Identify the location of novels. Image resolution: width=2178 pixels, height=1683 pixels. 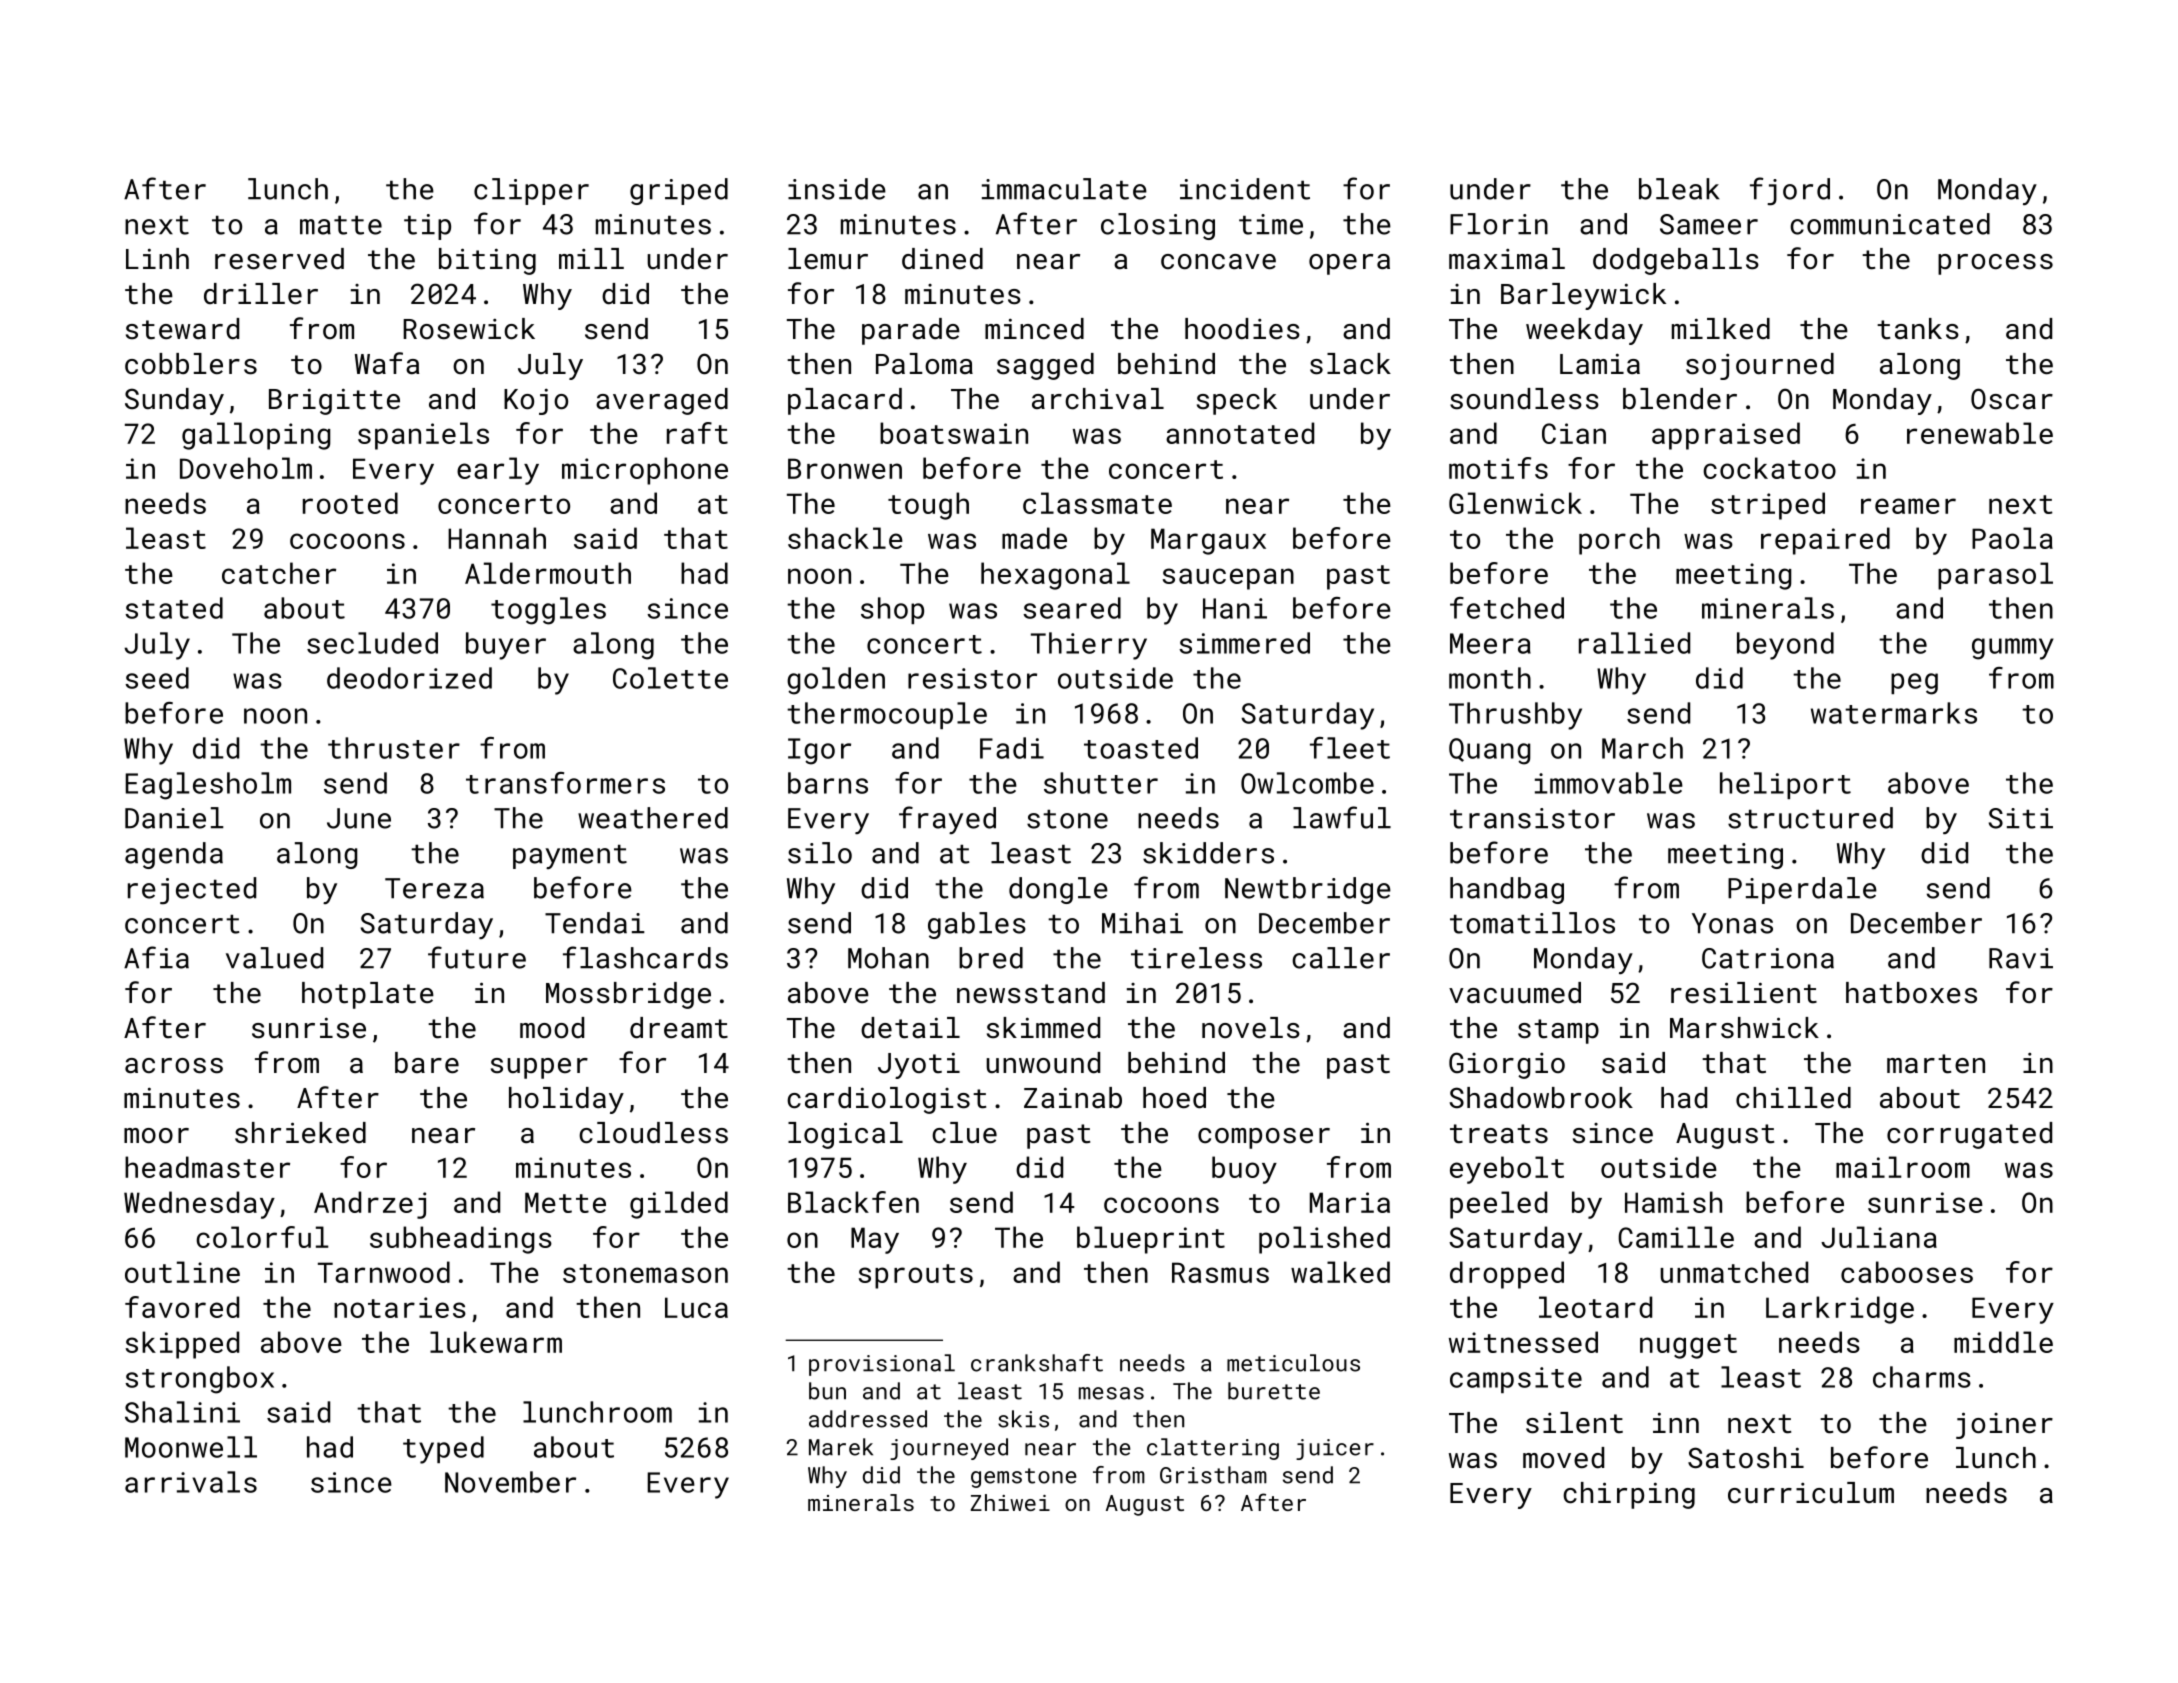
(1251, 1028).
